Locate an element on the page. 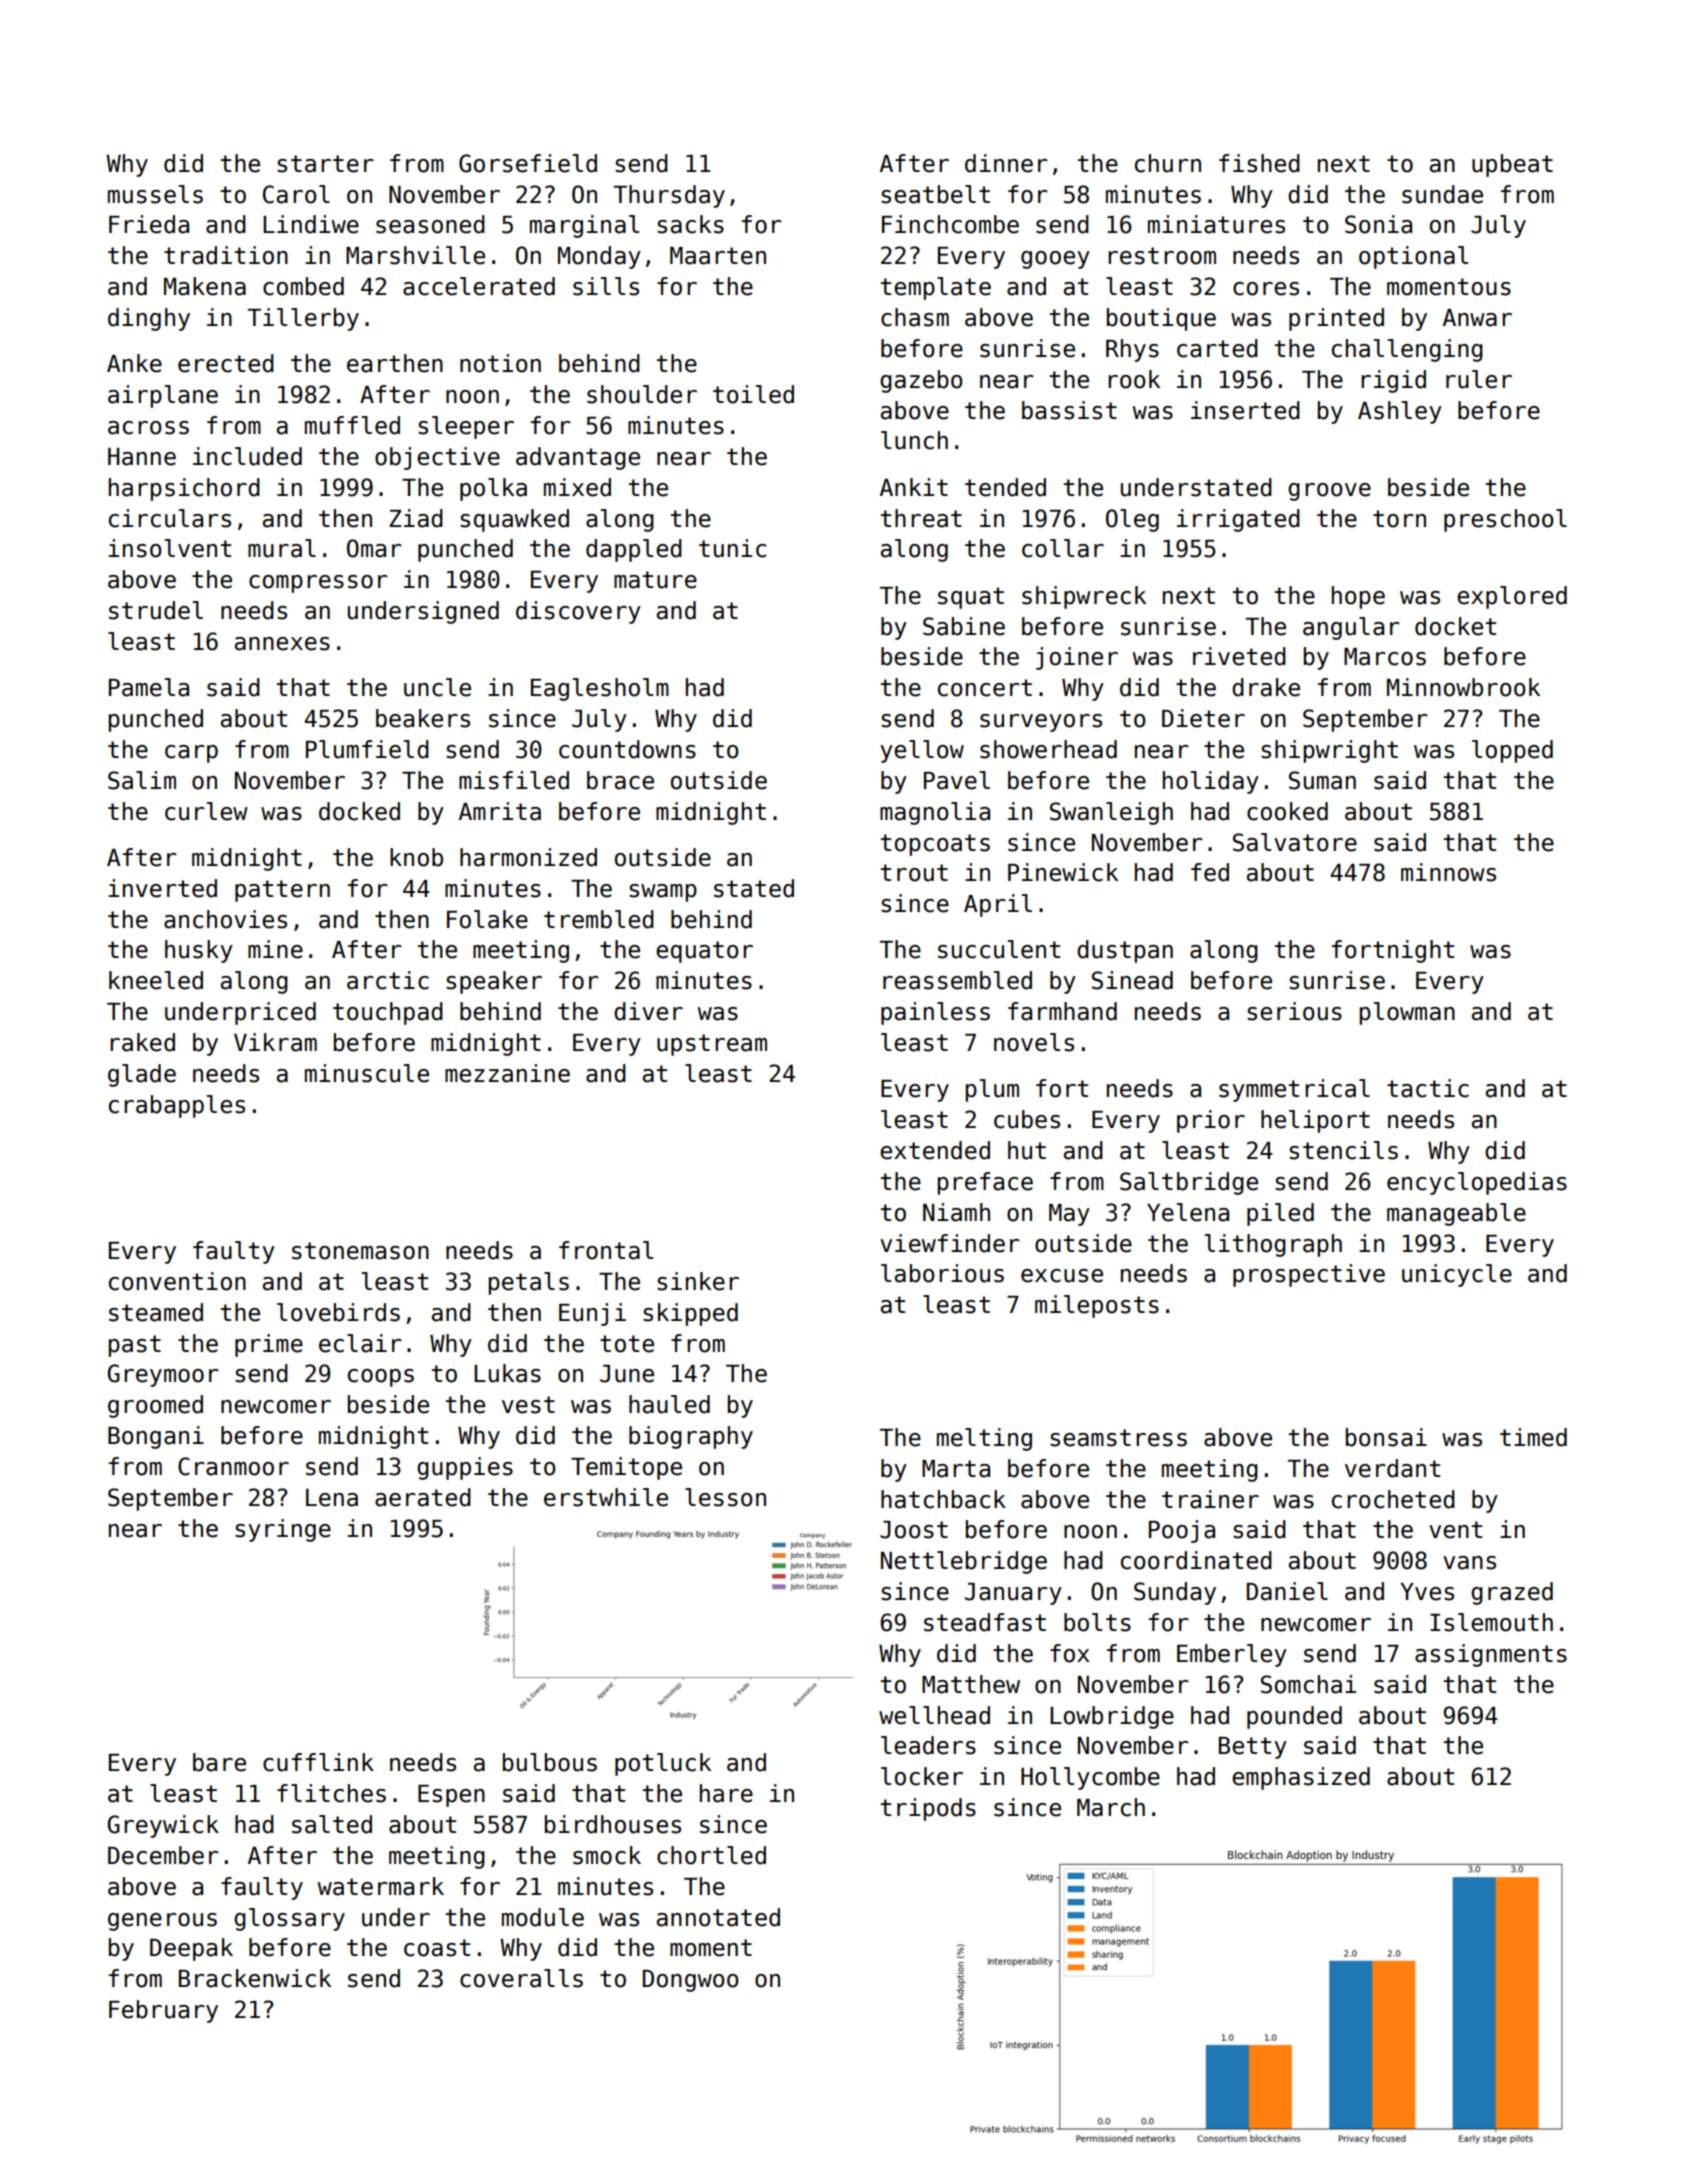 This page has width=1683, height=2178. inverted is located at coordinates (162, 888).
